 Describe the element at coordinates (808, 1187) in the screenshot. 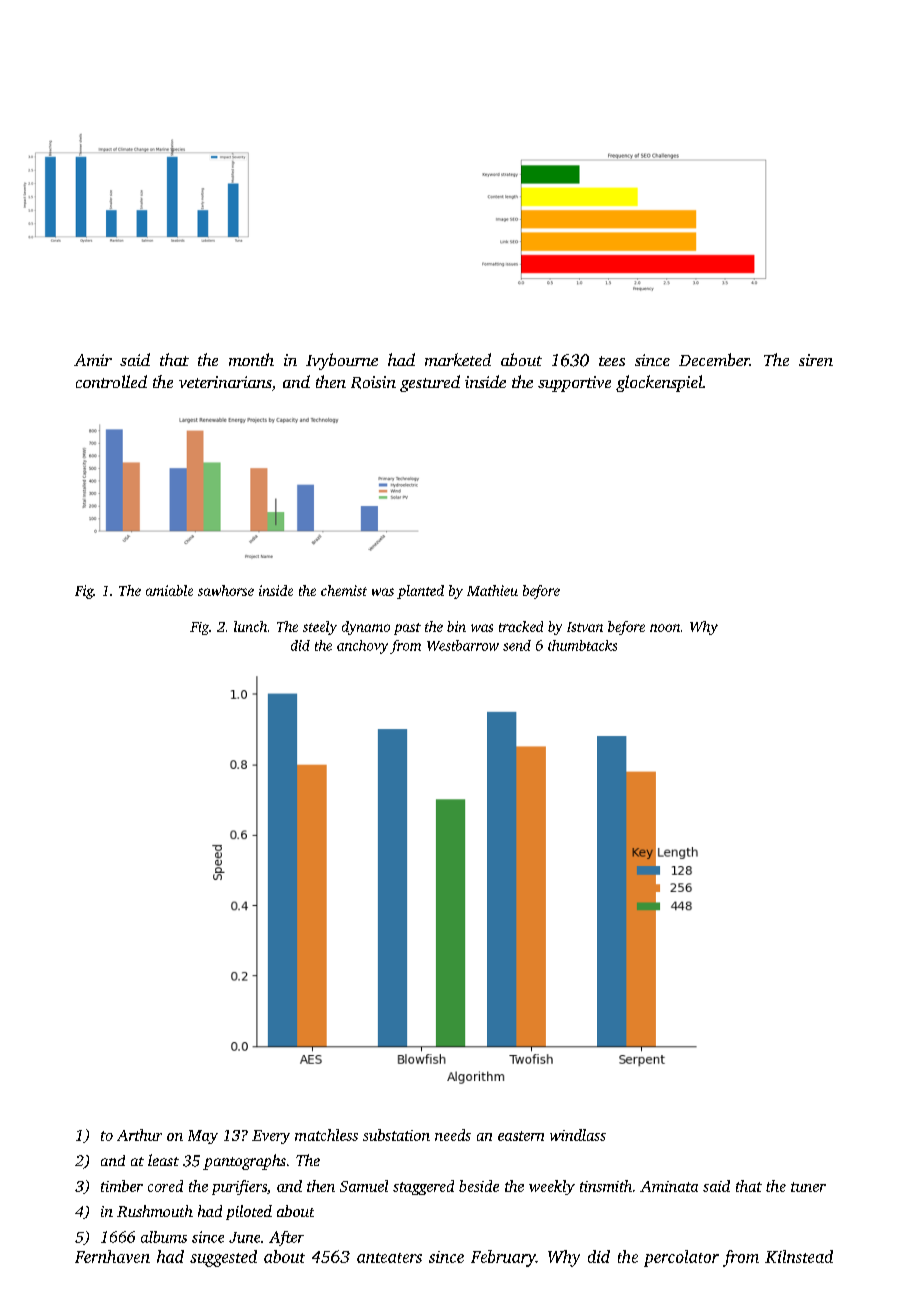

I see `tuner` at that location.
